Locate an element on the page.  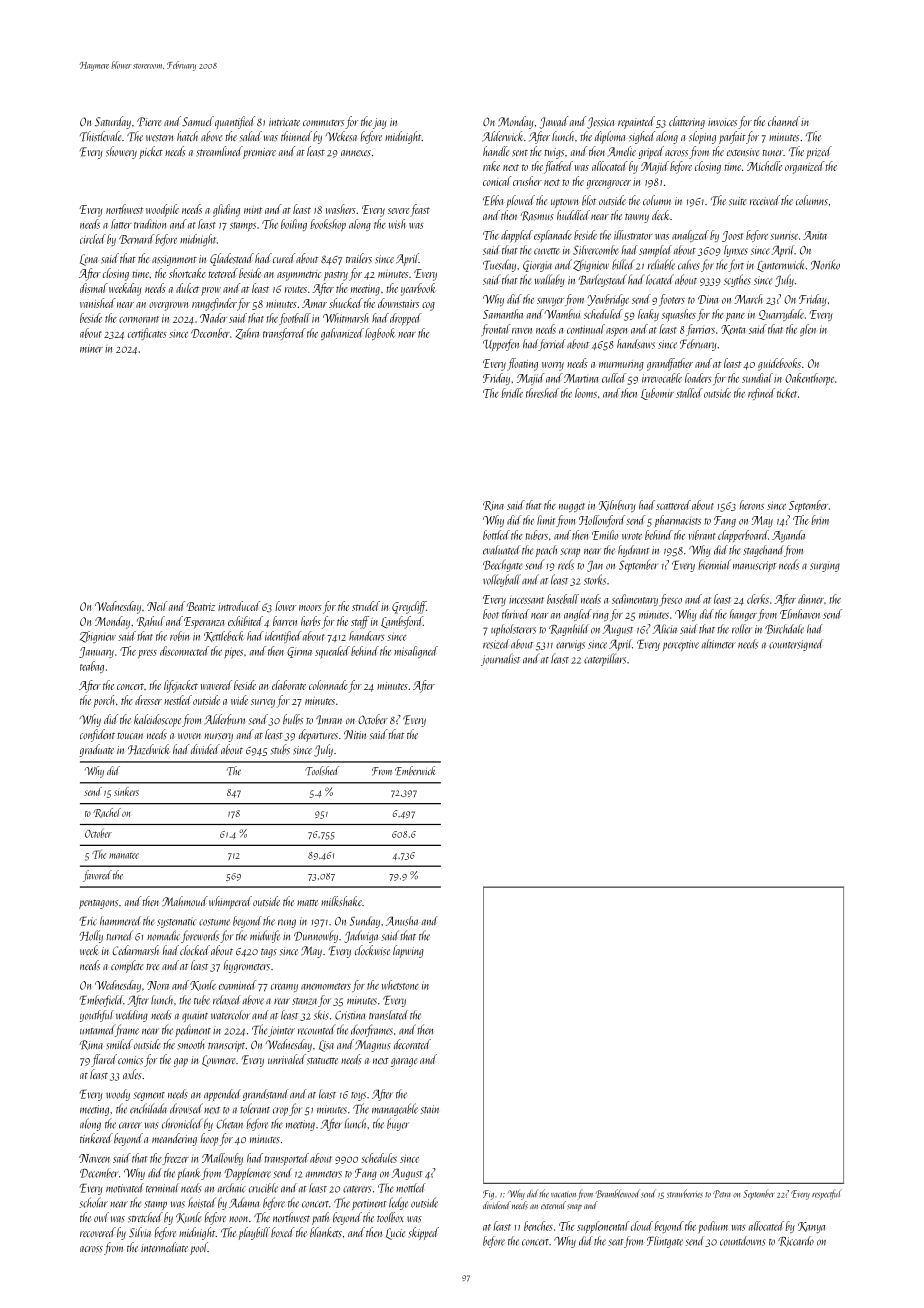
Neil is located at coordinates (157, 606).
